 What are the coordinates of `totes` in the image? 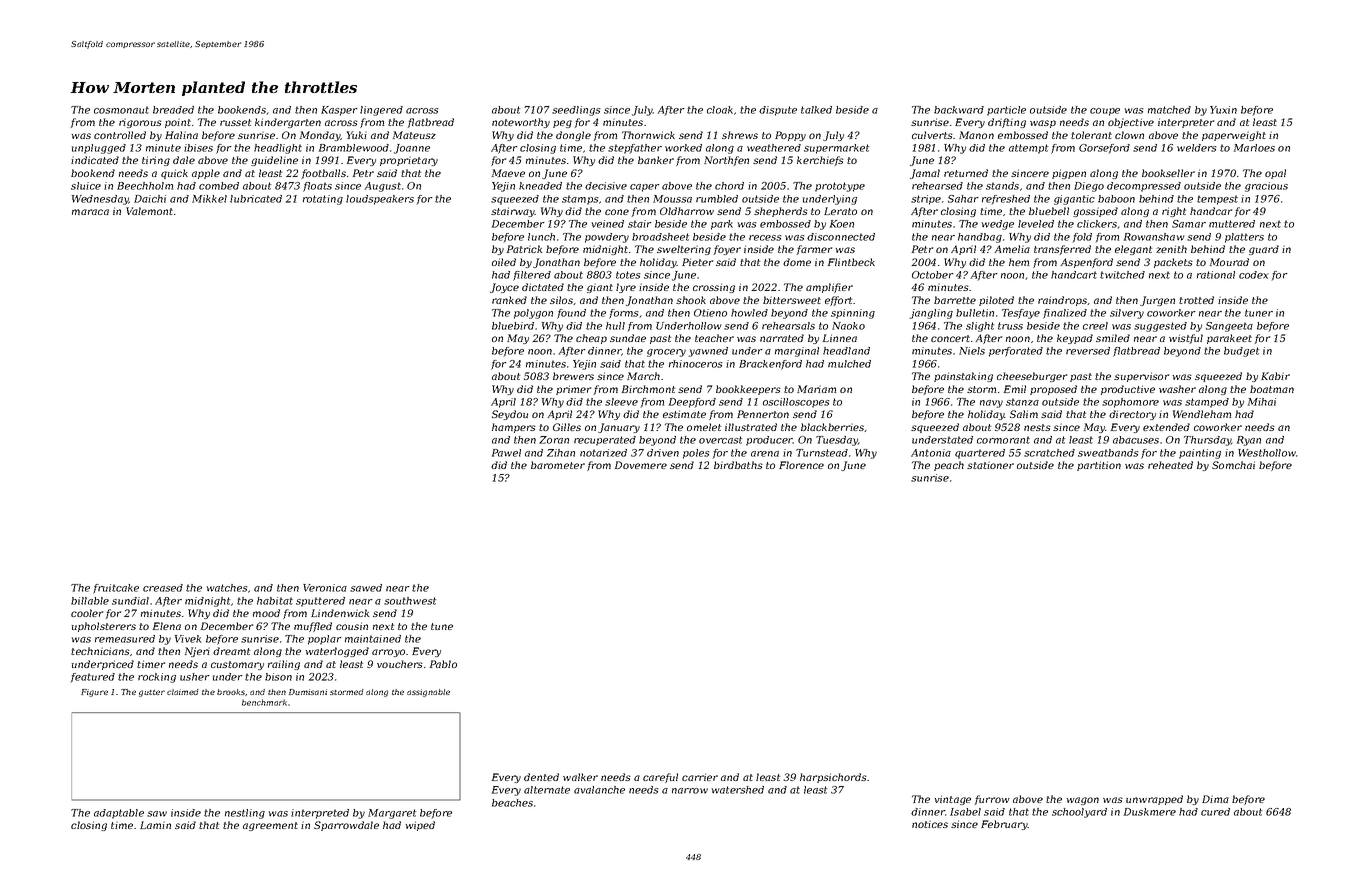 It's located at (628, 275).
